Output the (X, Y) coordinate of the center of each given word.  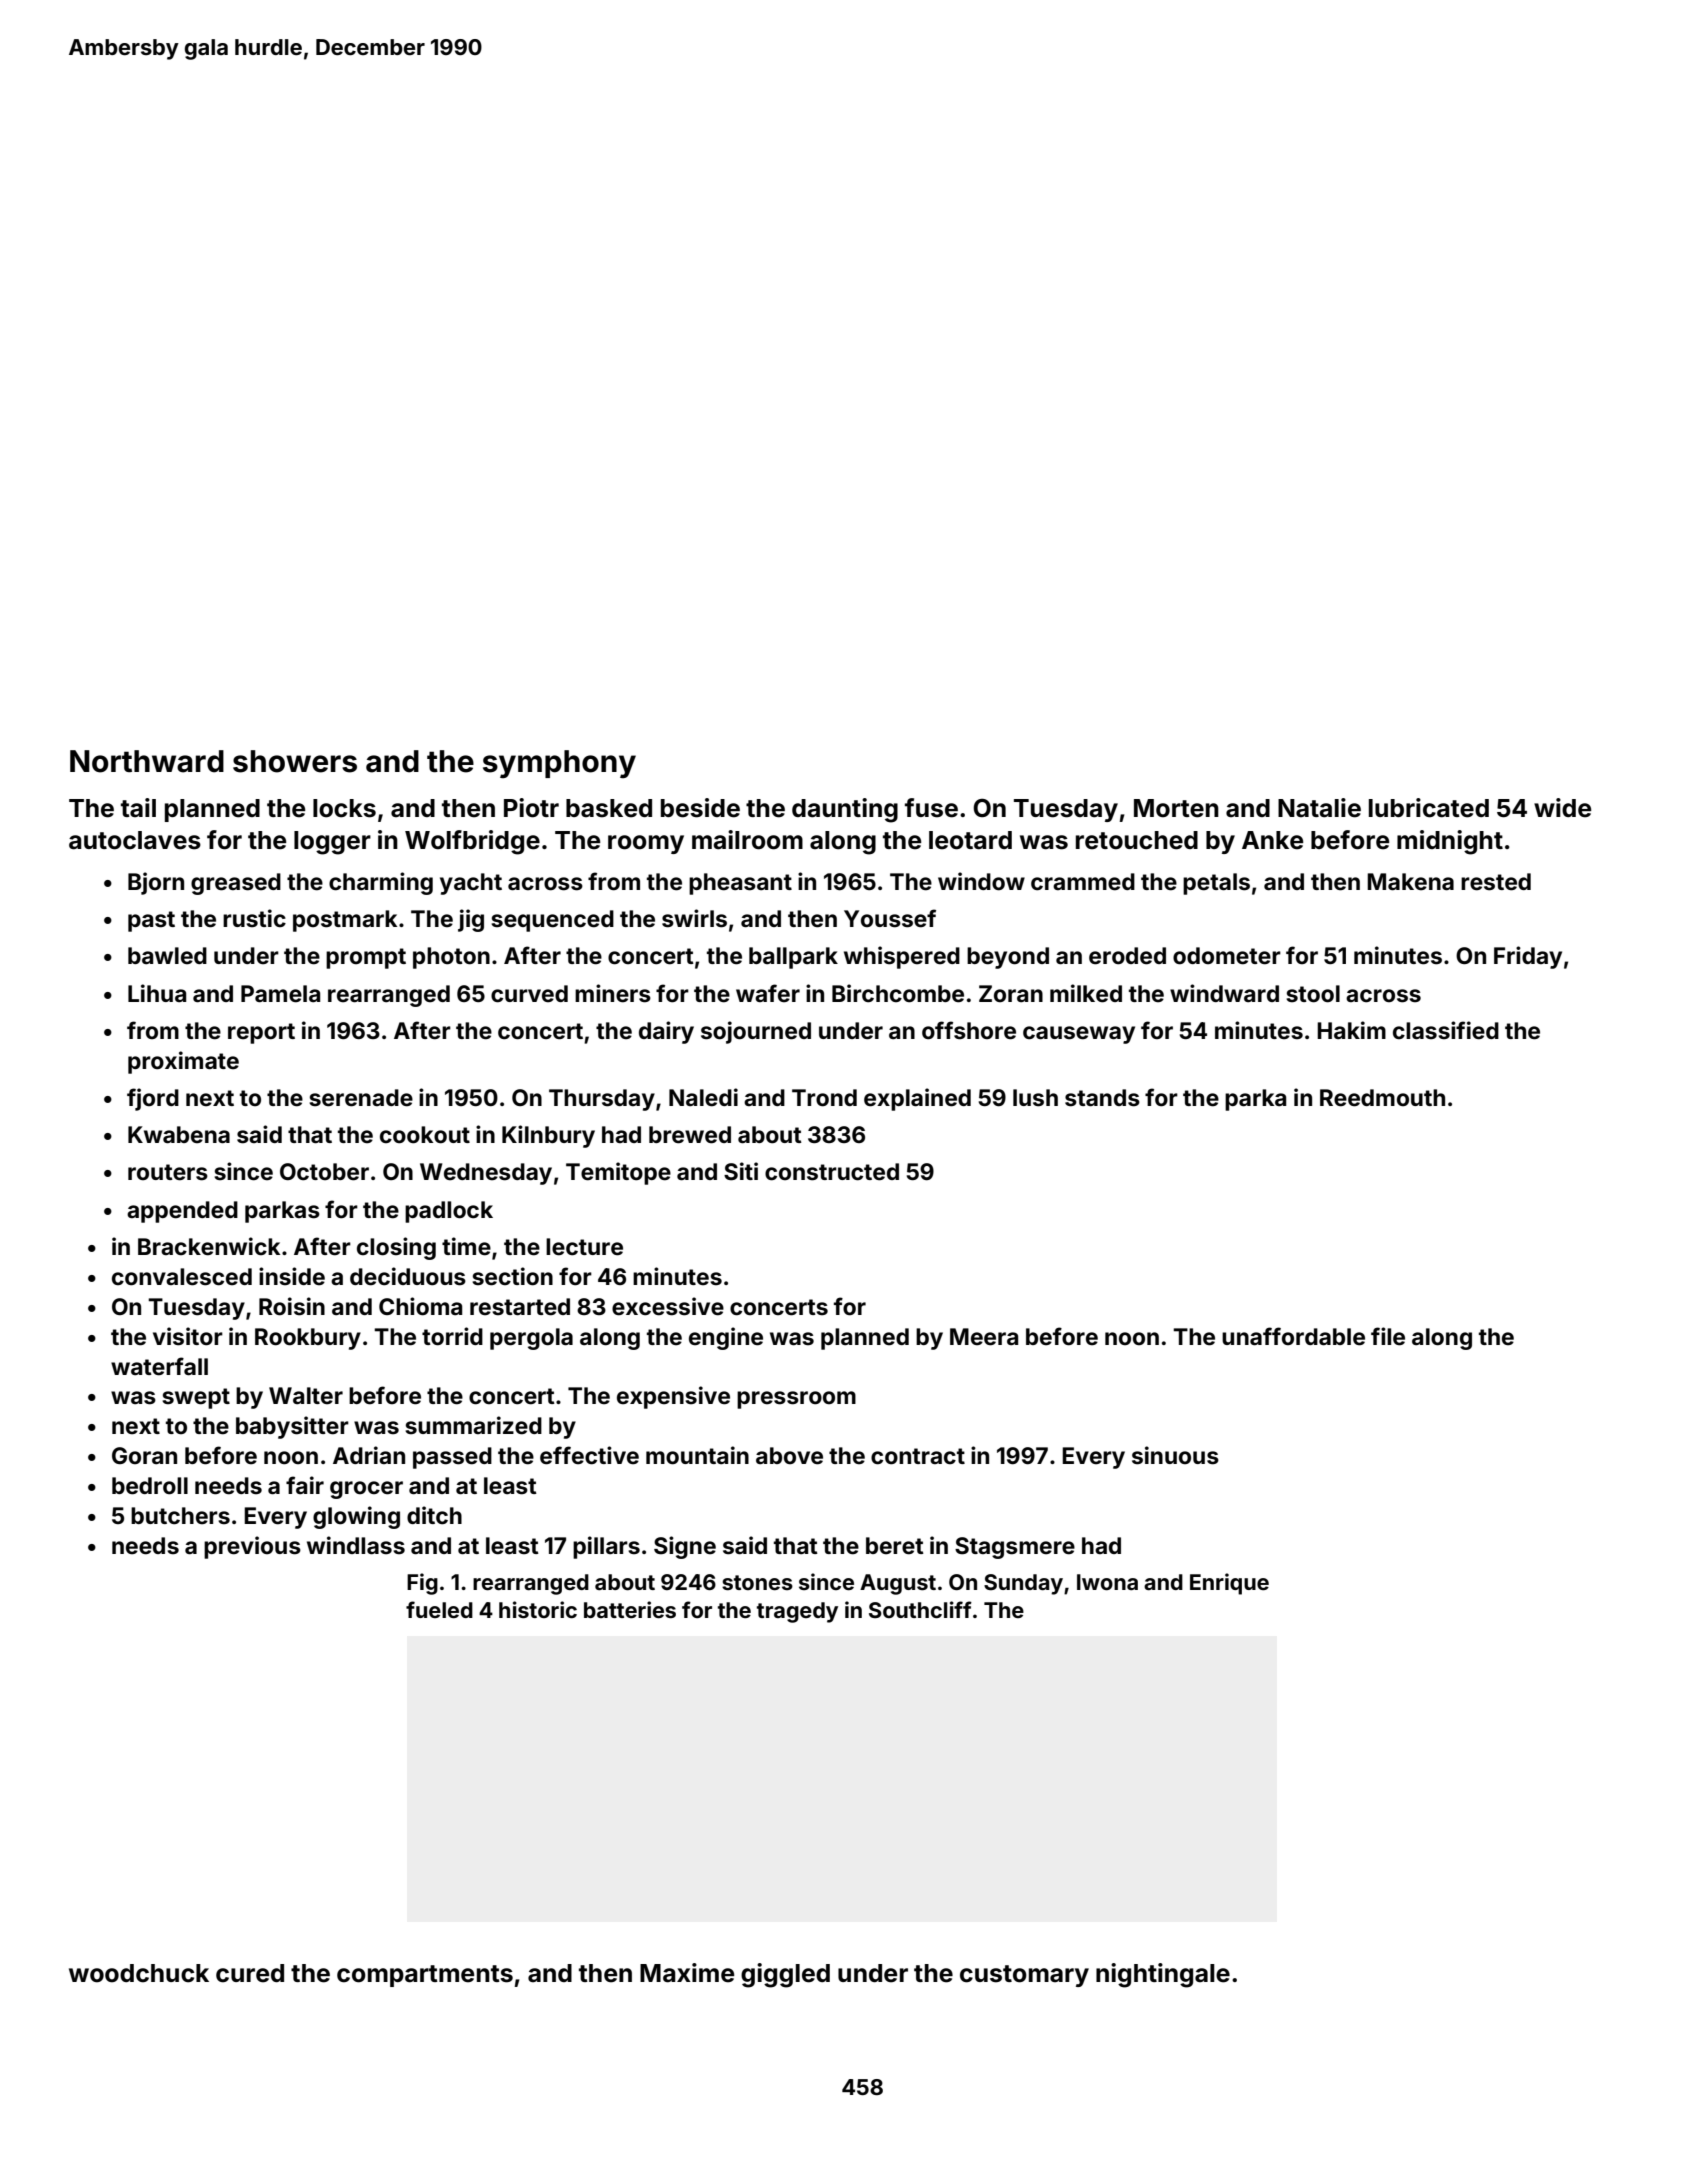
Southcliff (920, 1609)
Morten (1176, 808)
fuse (931, 808)
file (1388, 1336)
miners (613, 993)
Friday (1528, 957)
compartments (425, 1976)
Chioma (420, 1306)
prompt (366, 958)
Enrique (1229, 1584)
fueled (439, 1609)
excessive (668, 1306)
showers (295, 761)
